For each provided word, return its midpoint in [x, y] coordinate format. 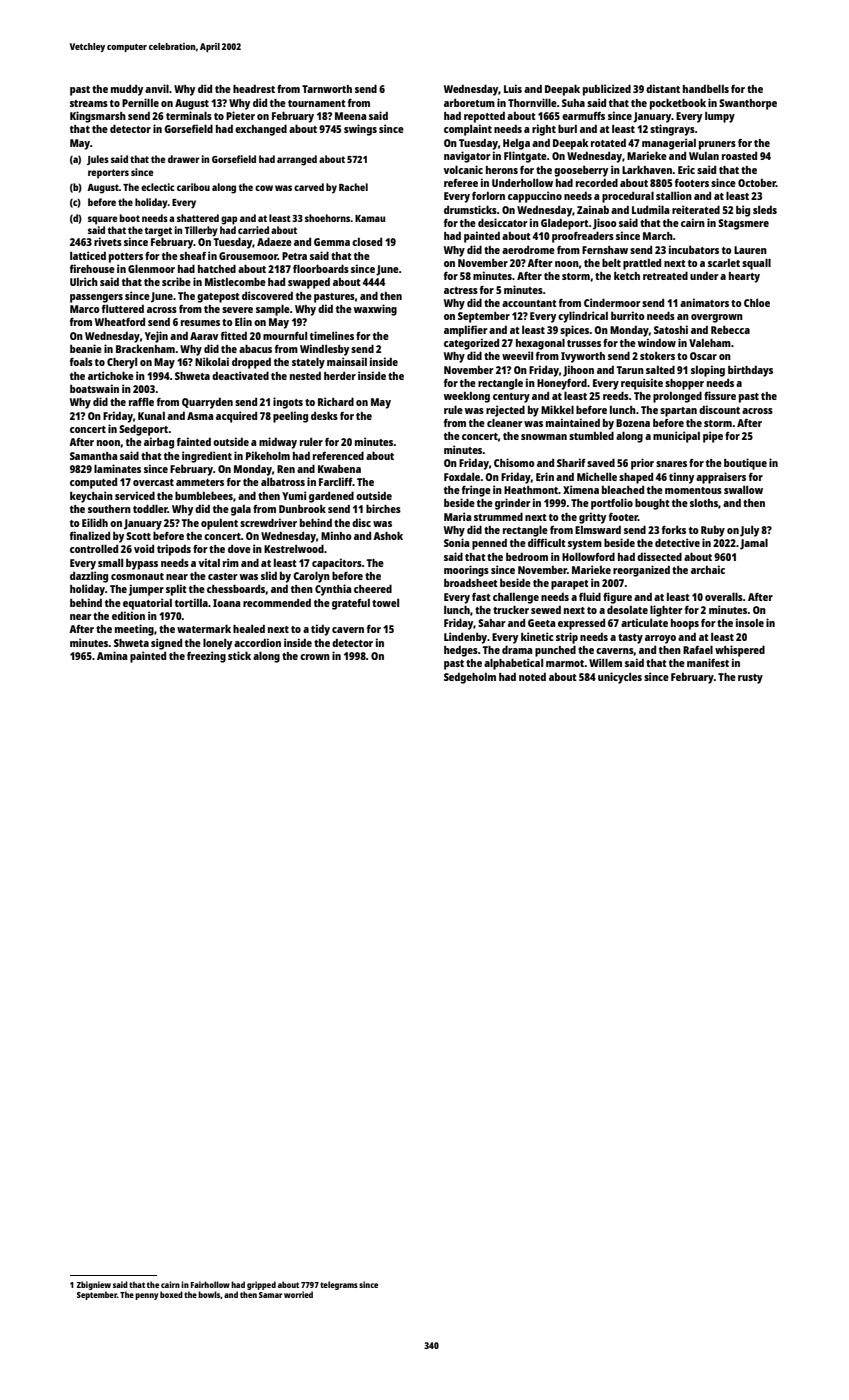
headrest [254, 89]
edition [128, 615]
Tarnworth [327, 89]
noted [532, 677]
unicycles [620, 678]
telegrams [339, 1285]
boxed [171, 1294]
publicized [607, 90]
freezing [206, 657]
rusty [750, 679]
